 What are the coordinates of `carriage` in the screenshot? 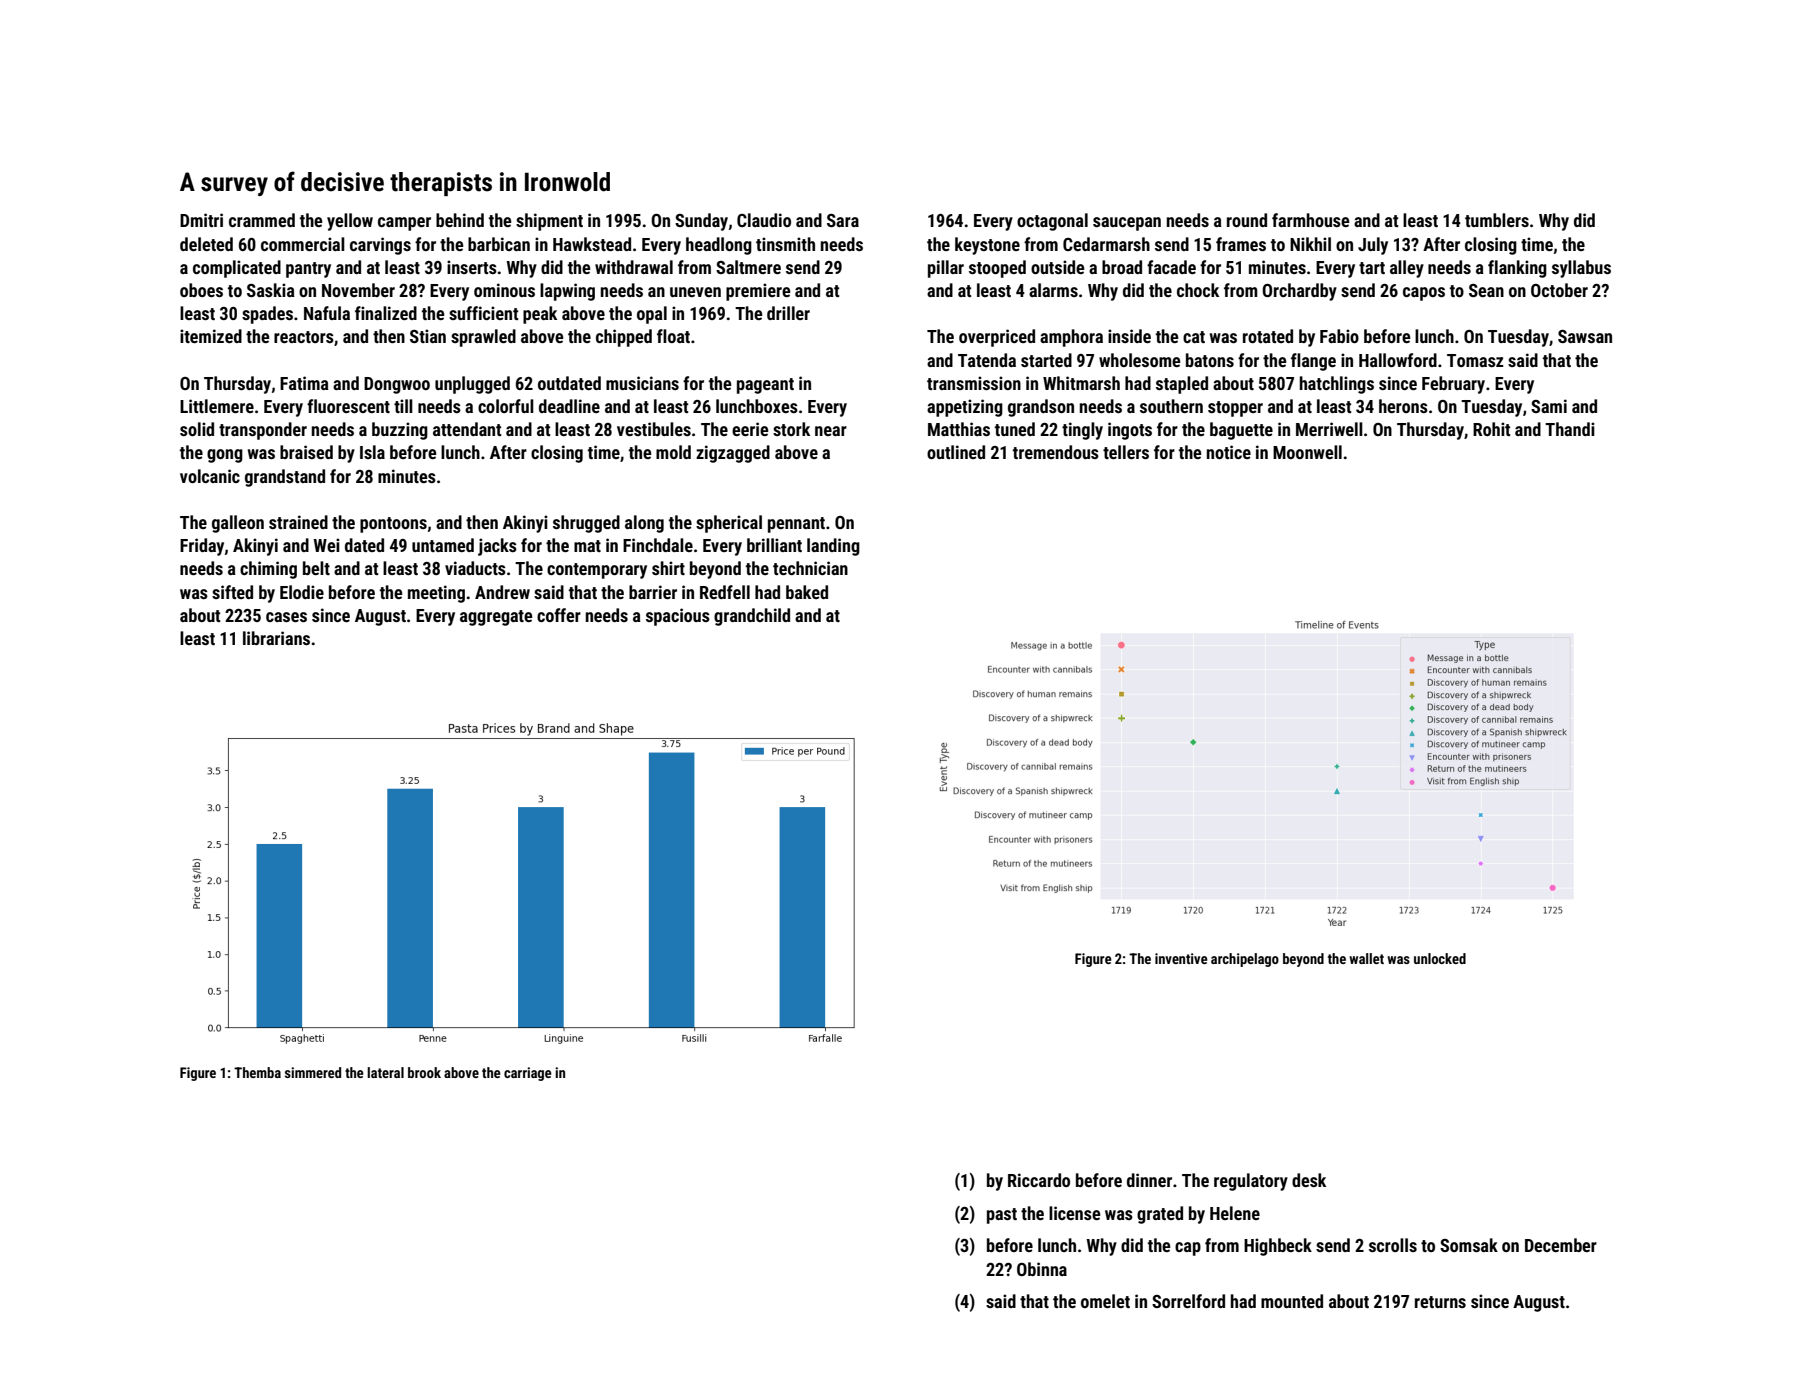 It's located at (528, 1074).
